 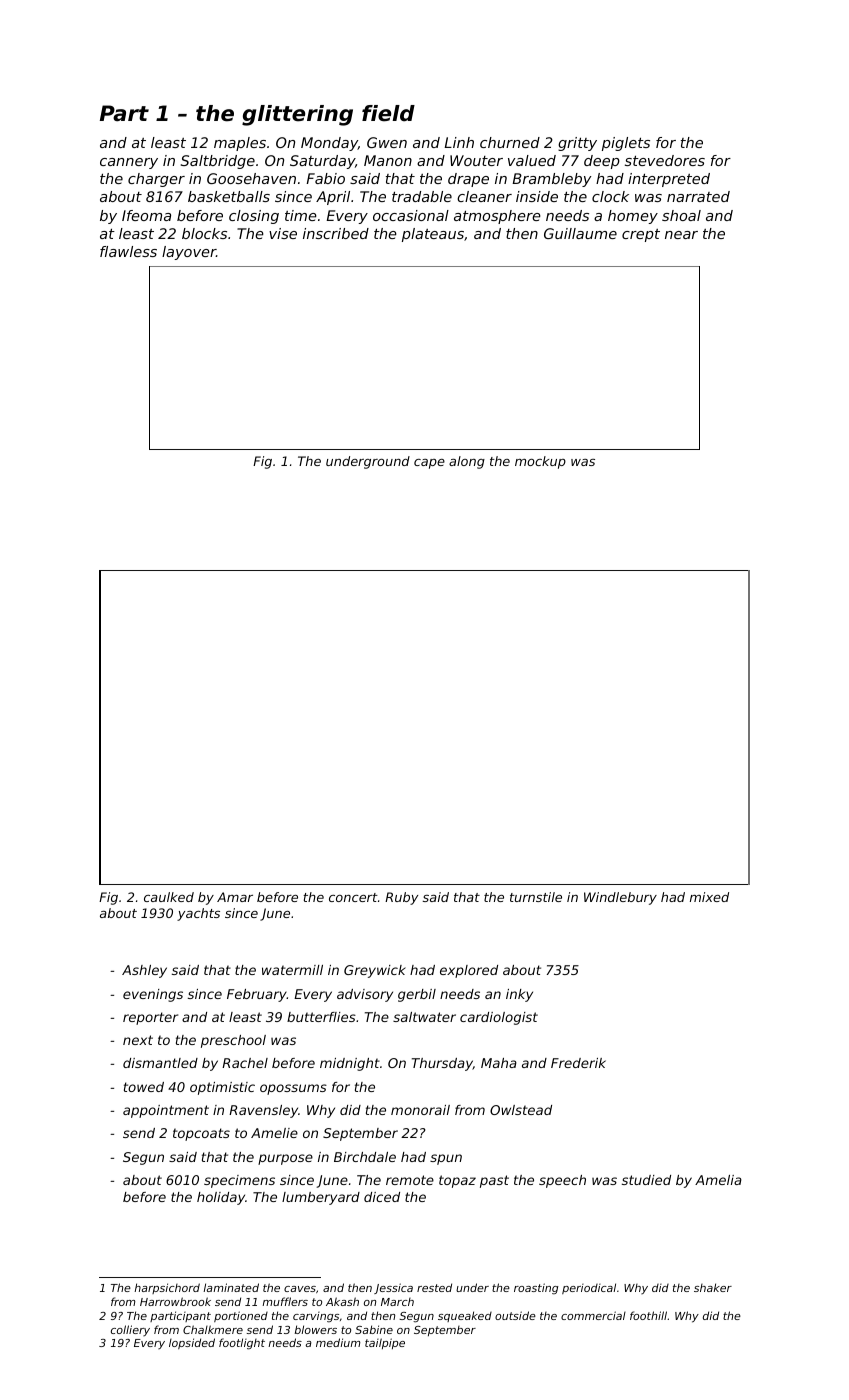 I want to click on specimens, so click(x=239, y=1181).
